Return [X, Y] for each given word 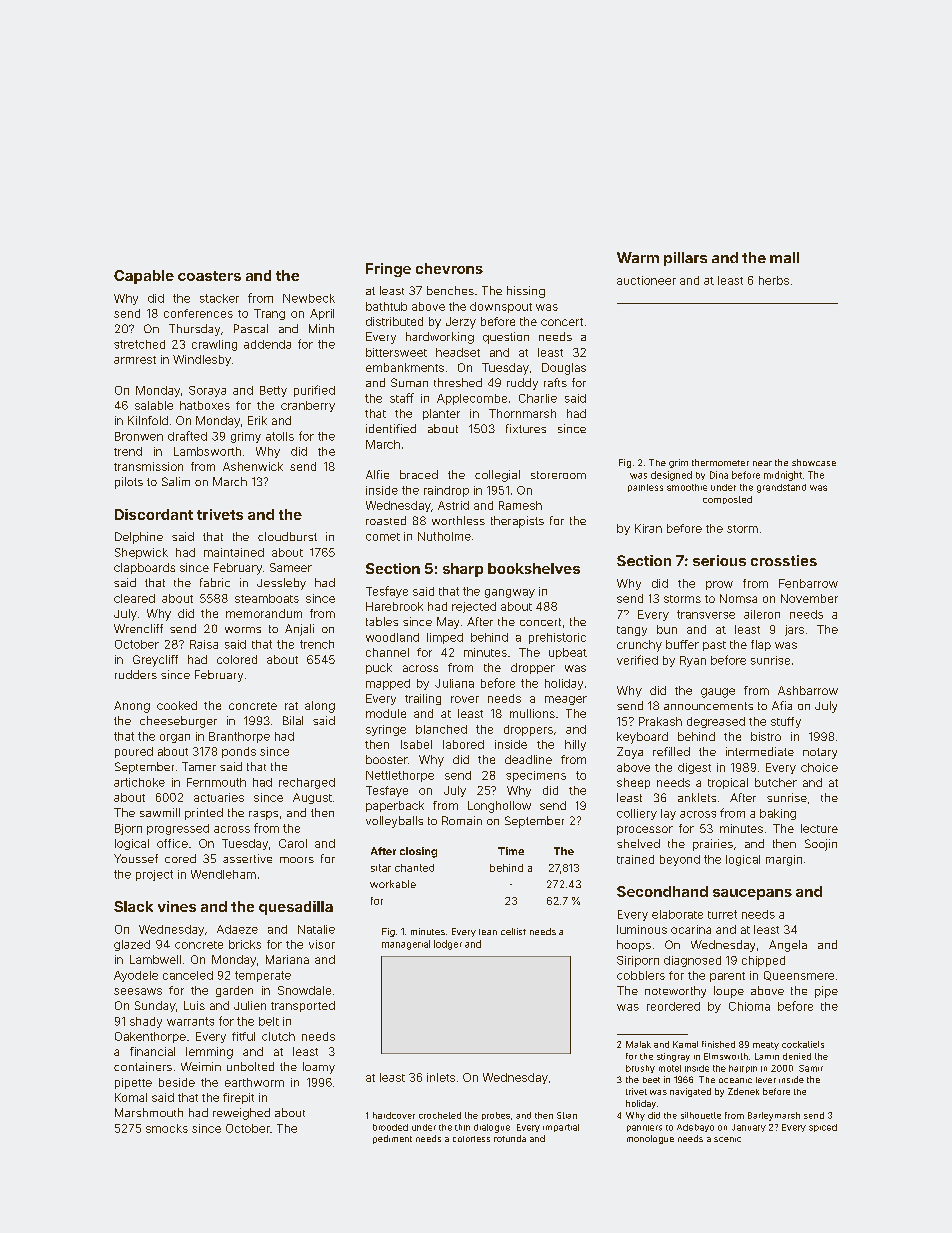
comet [383, 537]
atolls [280, 436]
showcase [814, 462]
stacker [219, 298]
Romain [462, 820]
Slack [133, 906]
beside [177, 1082]
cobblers [641, 975]
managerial [406, 945]
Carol [293, 843]
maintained [234, 552]
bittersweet [396, 352]
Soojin [821, 845]
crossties [784, 560]
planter [441, 414]
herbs [774, 280]
